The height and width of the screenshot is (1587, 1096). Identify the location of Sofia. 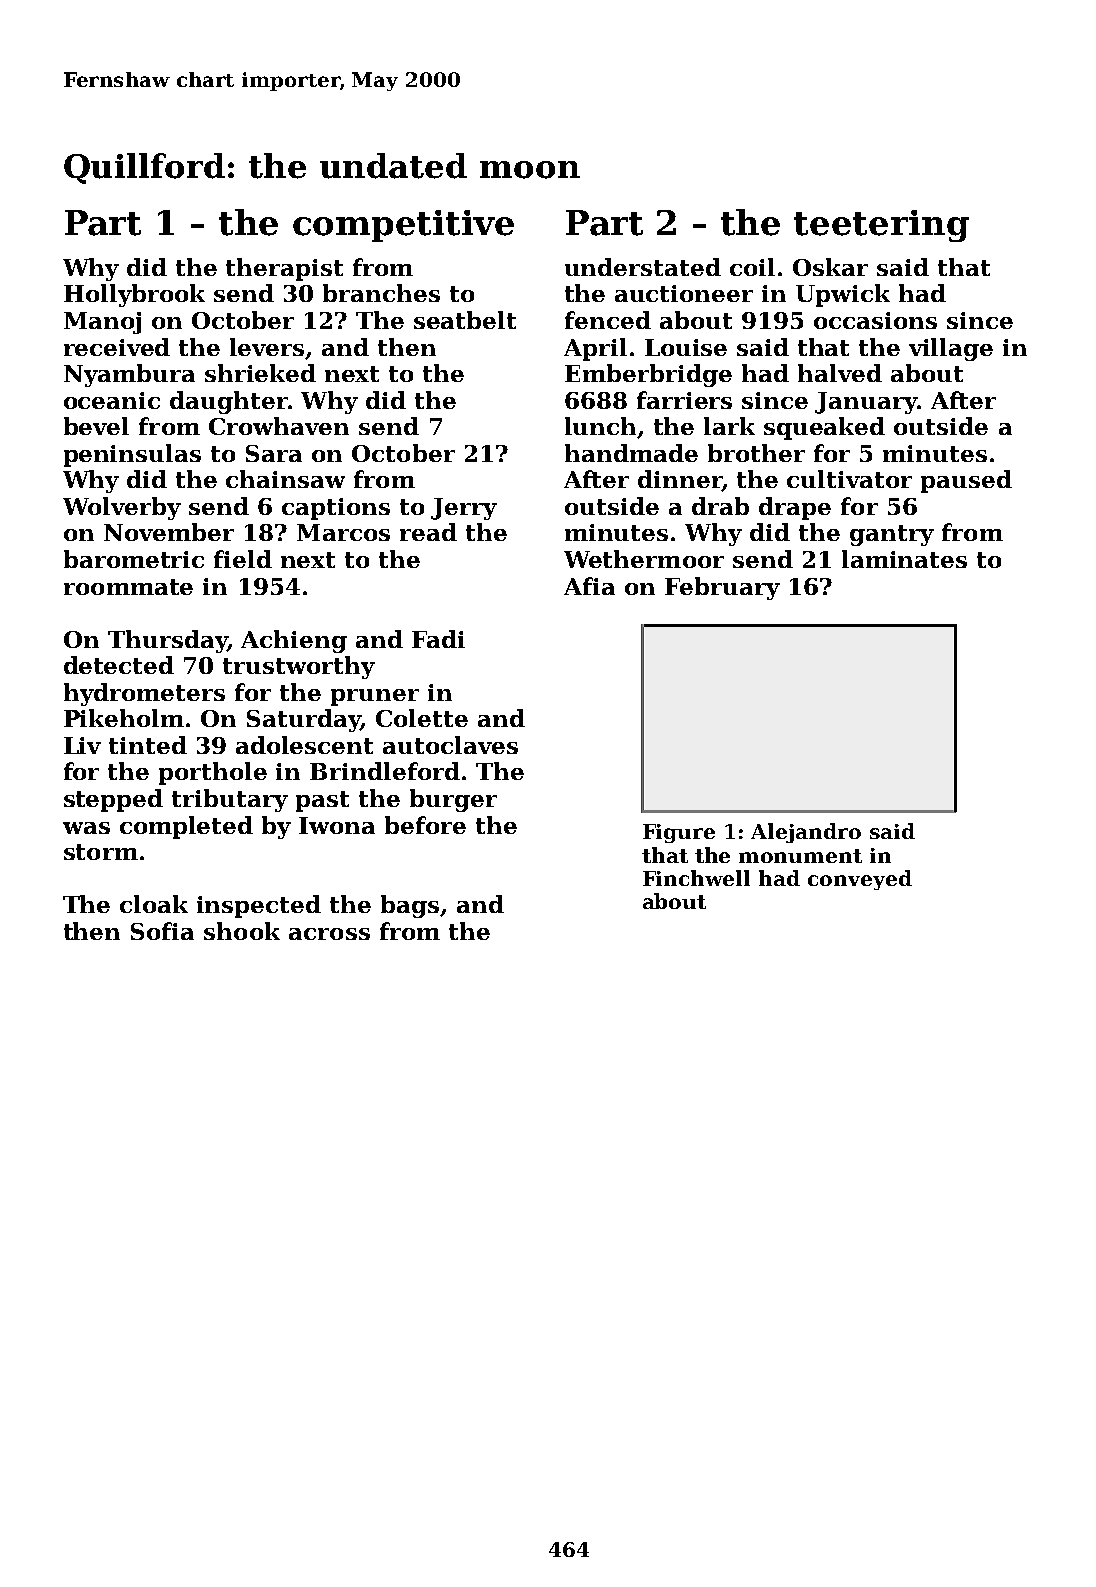
(162, 931).
